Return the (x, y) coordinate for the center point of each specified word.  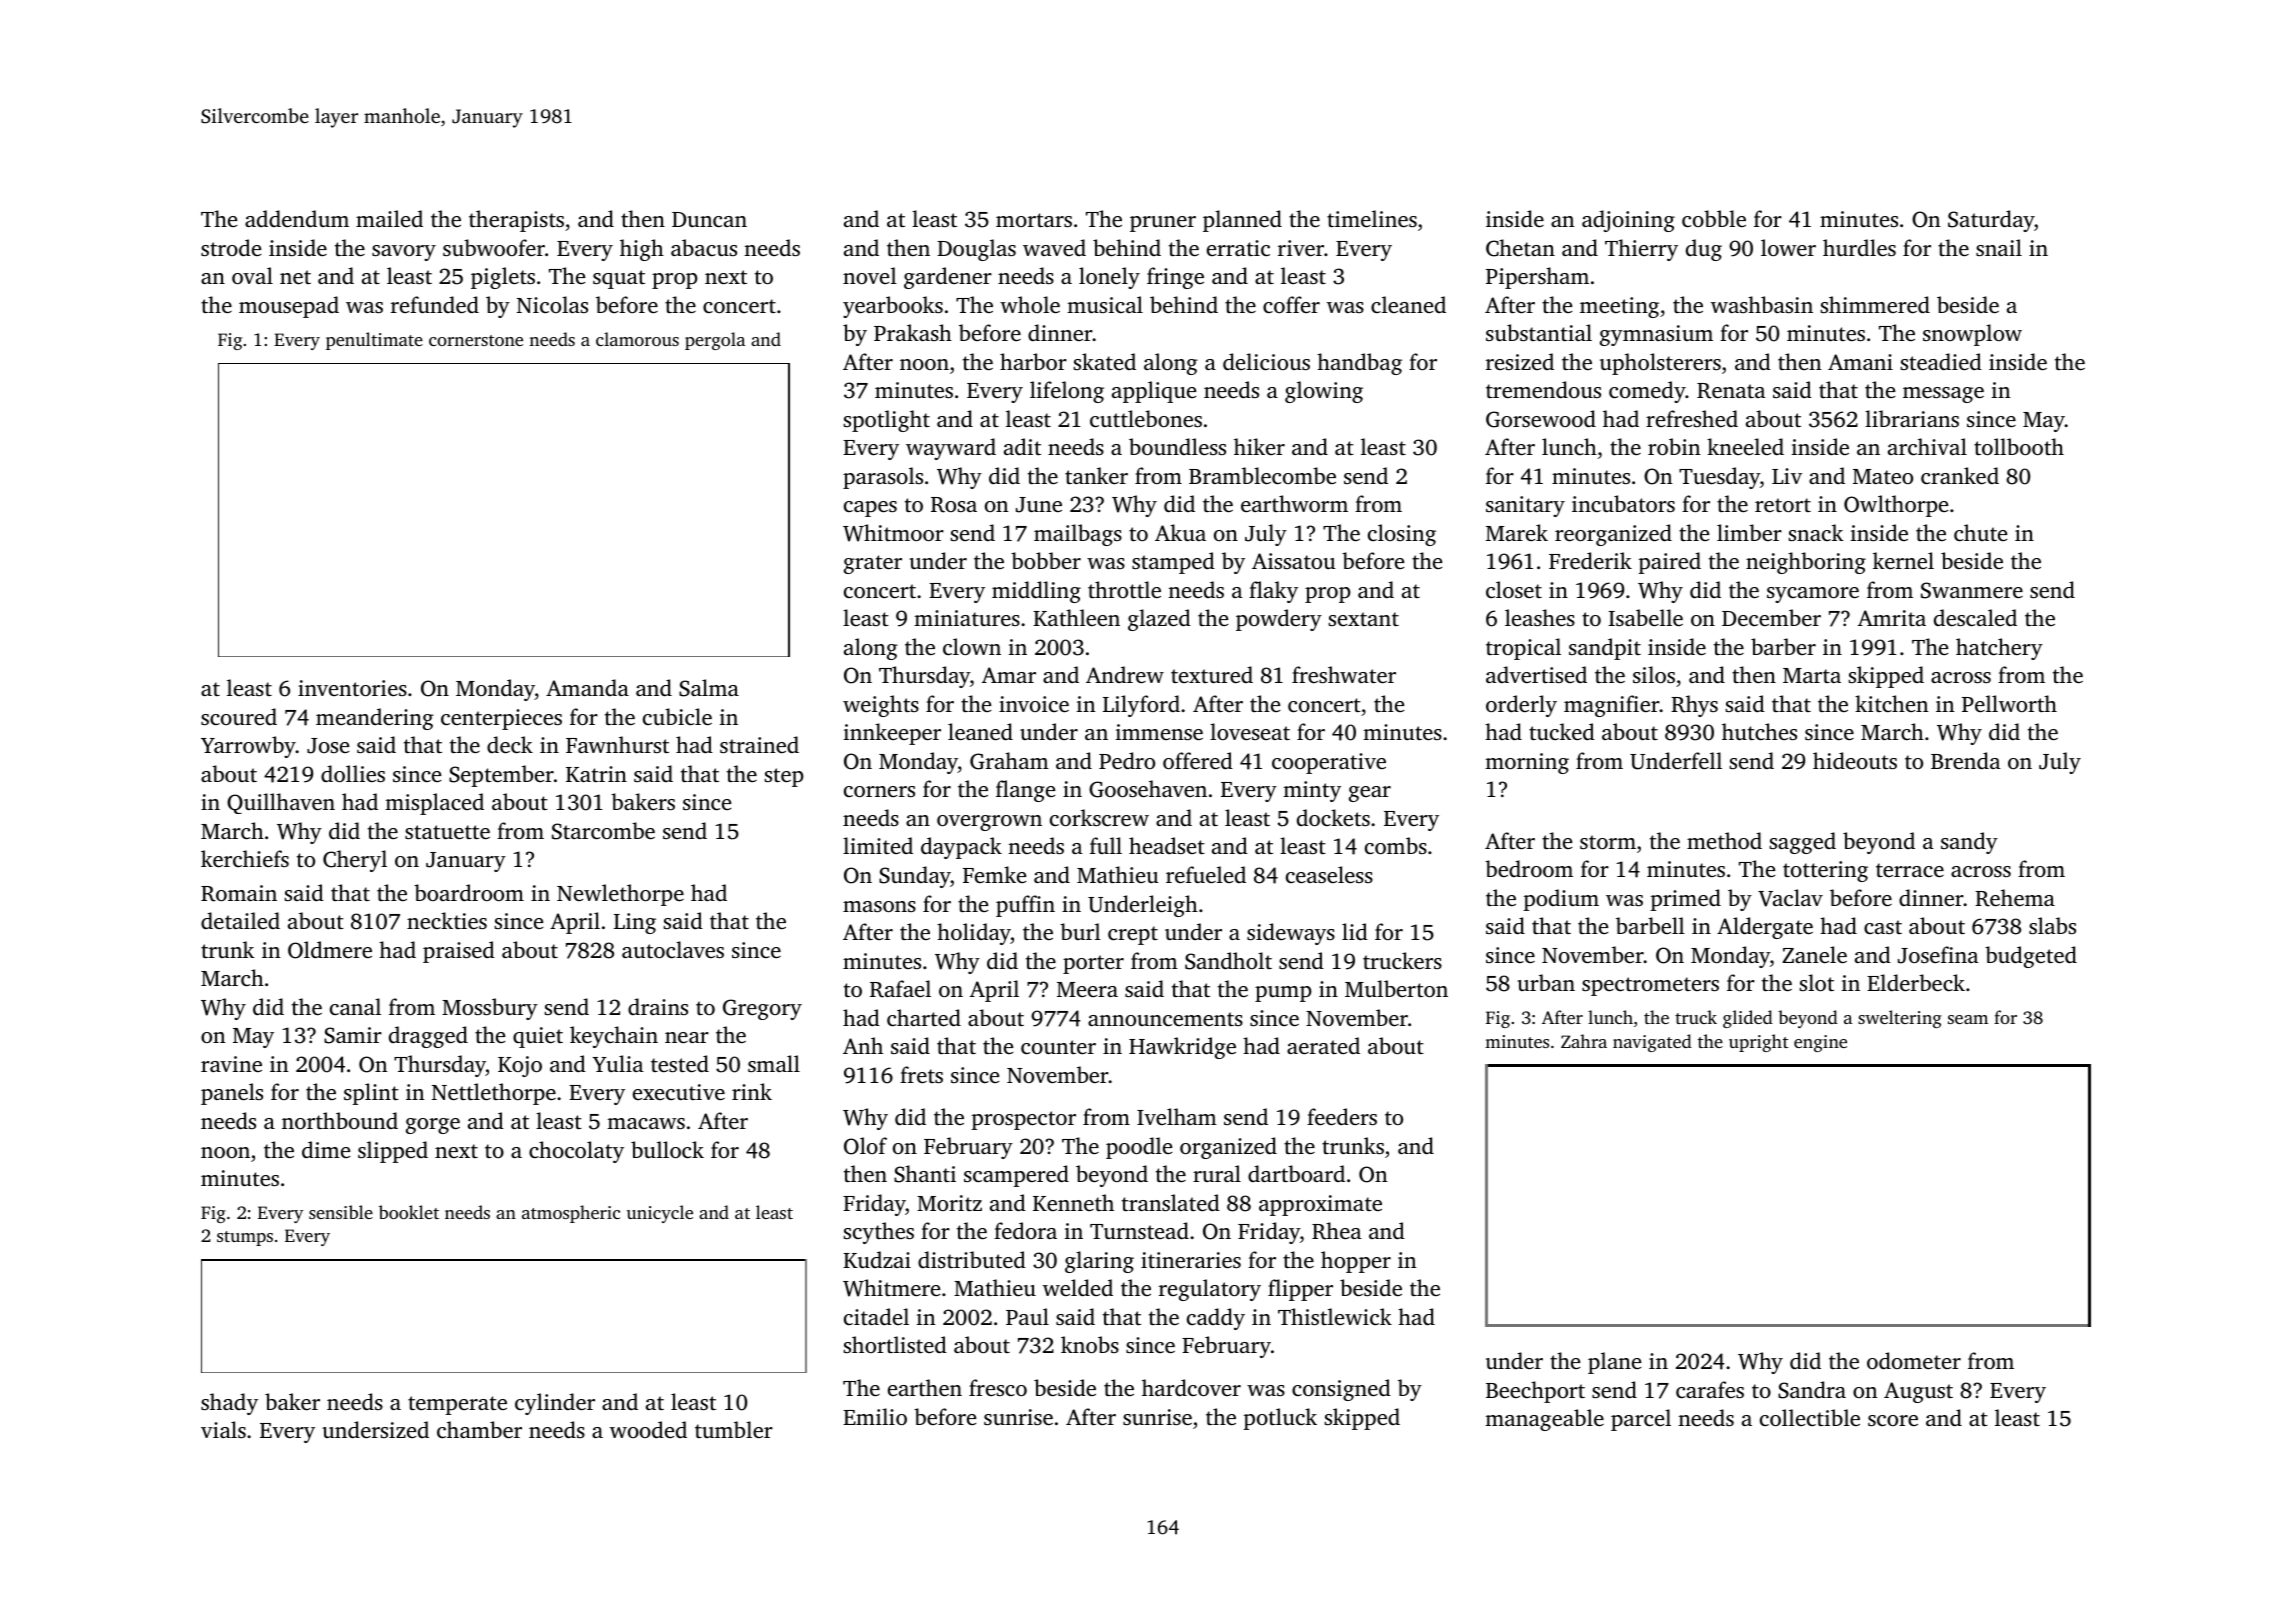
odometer (1914, 1360)
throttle (1124, 589)
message (1943, 395)
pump (1283, 994)
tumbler (734, 1429)
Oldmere (330, 950)
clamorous (637, 339)
